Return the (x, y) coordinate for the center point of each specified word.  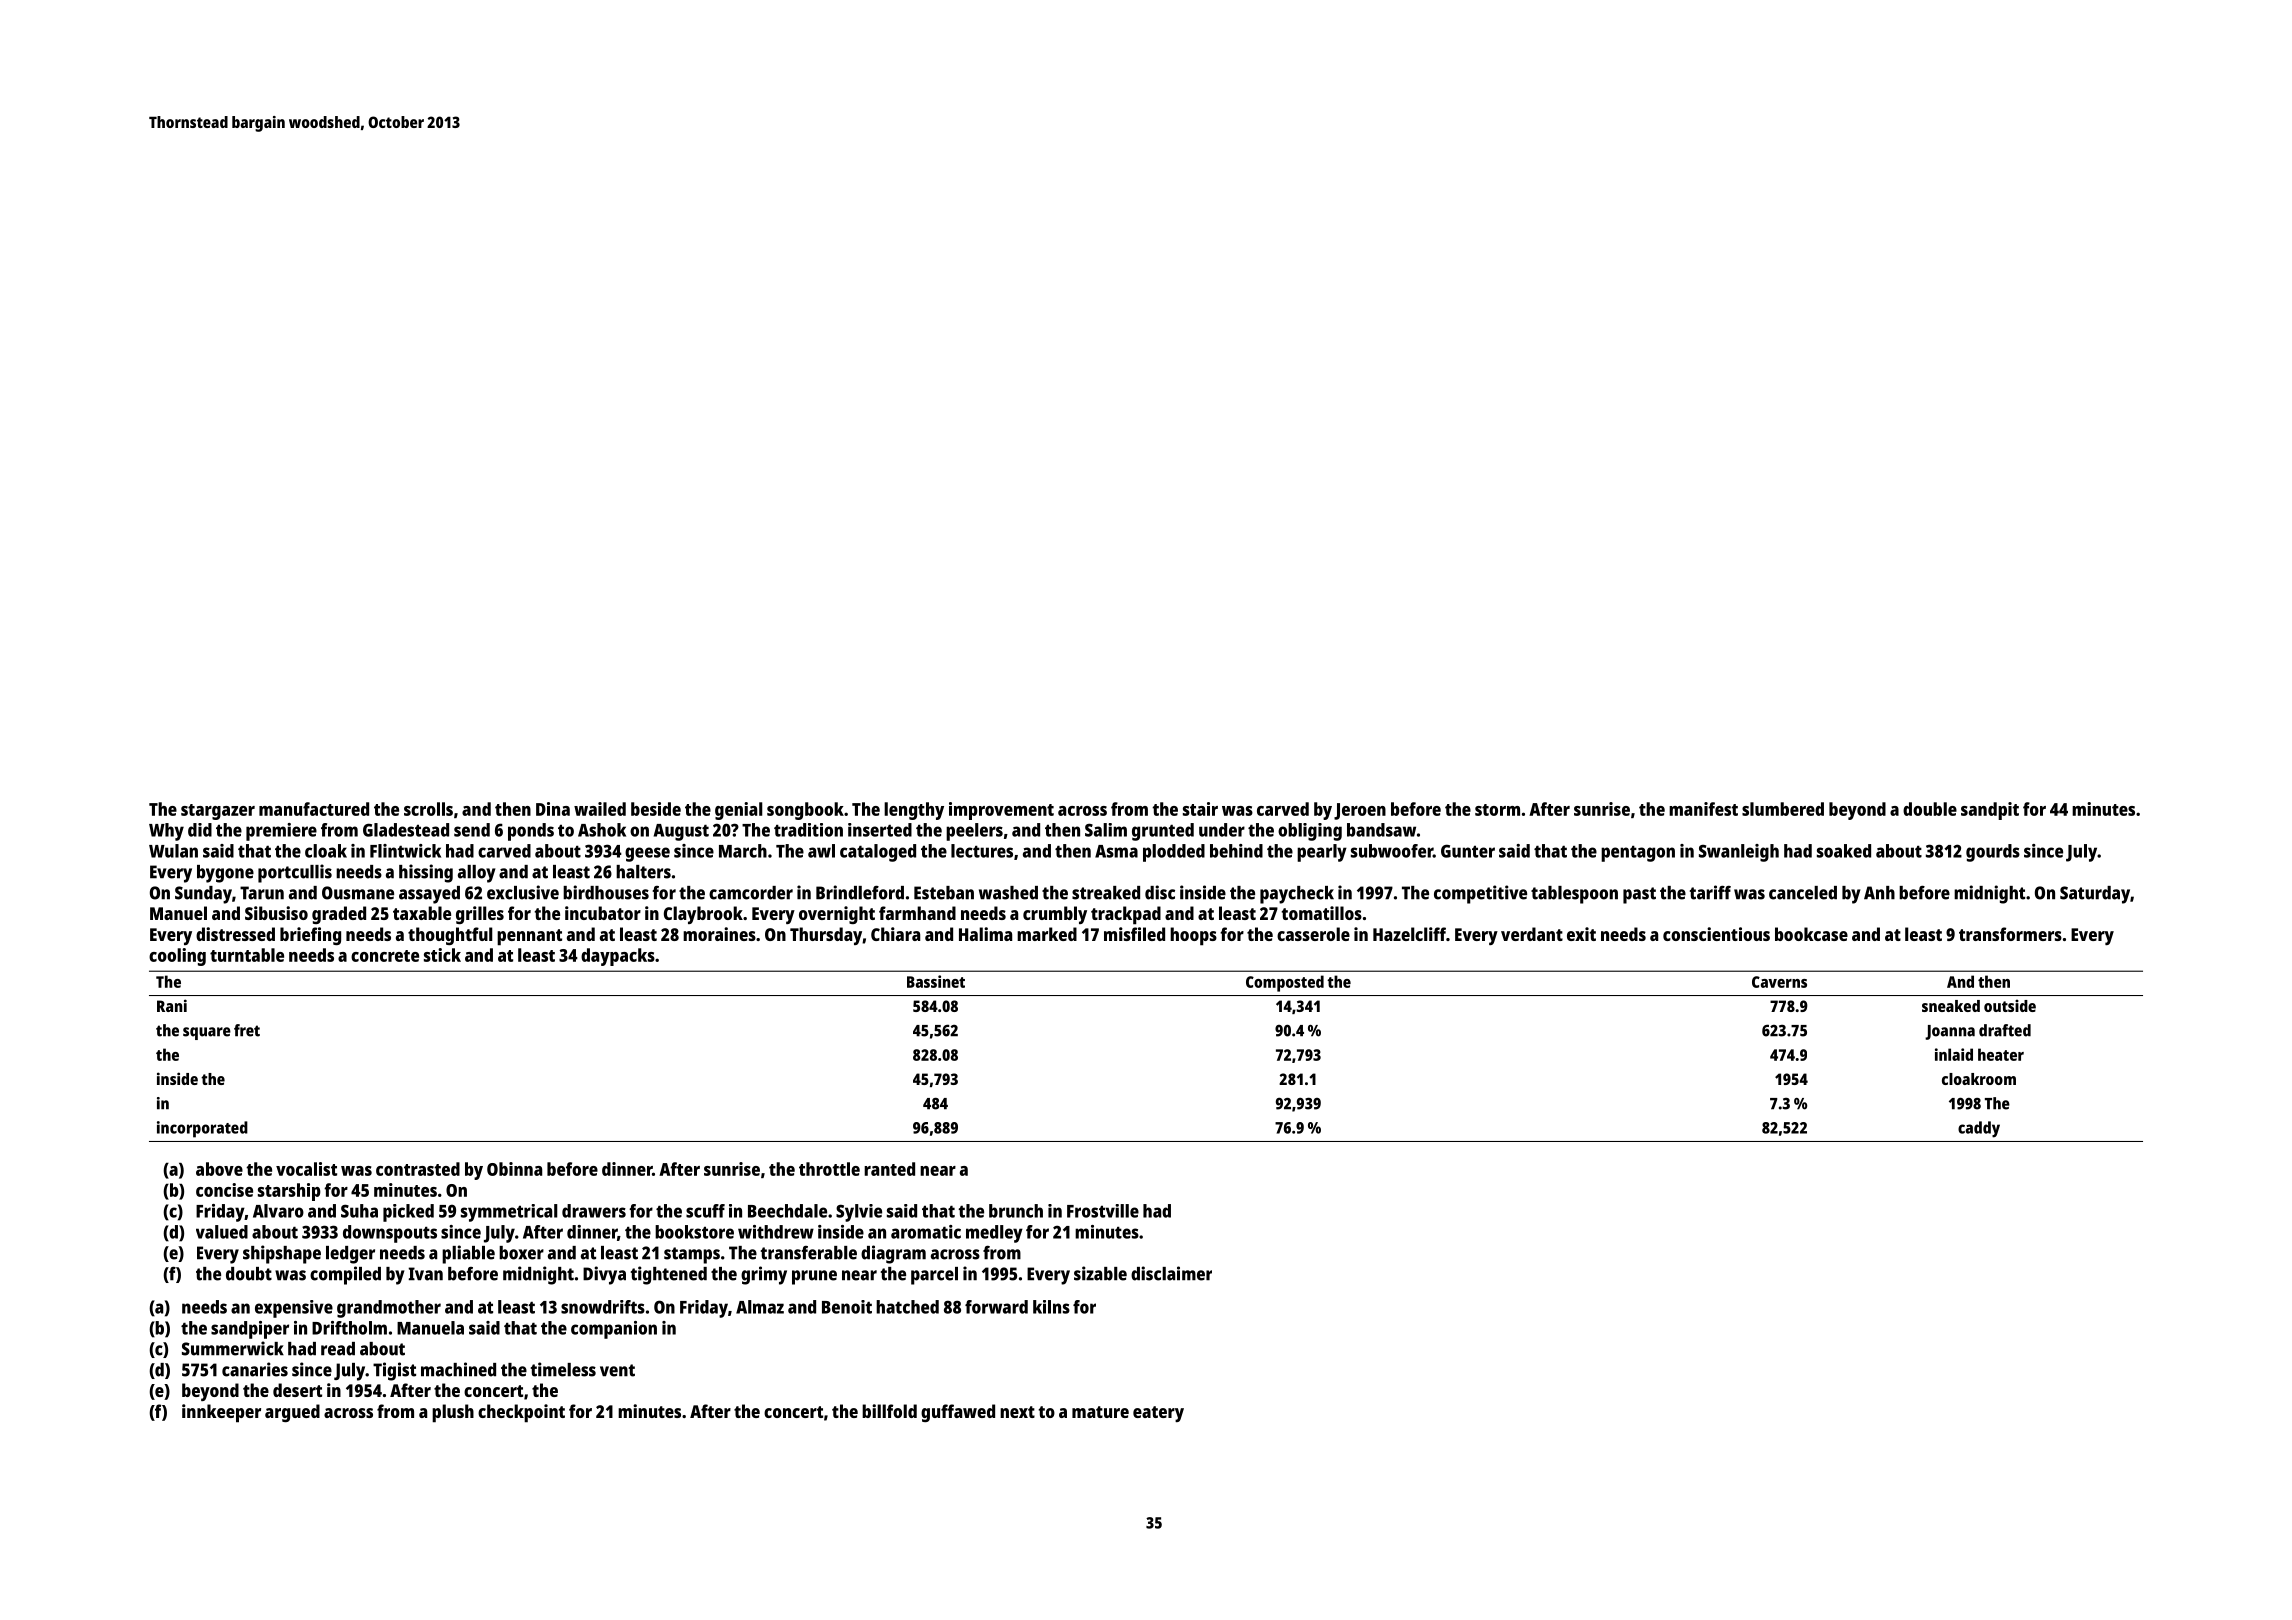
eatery (1158, 1414)
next (1017, 1412)
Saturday (2095, 895)
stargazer (218, 812)
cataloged (878, 853)
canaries (255, 1369)
